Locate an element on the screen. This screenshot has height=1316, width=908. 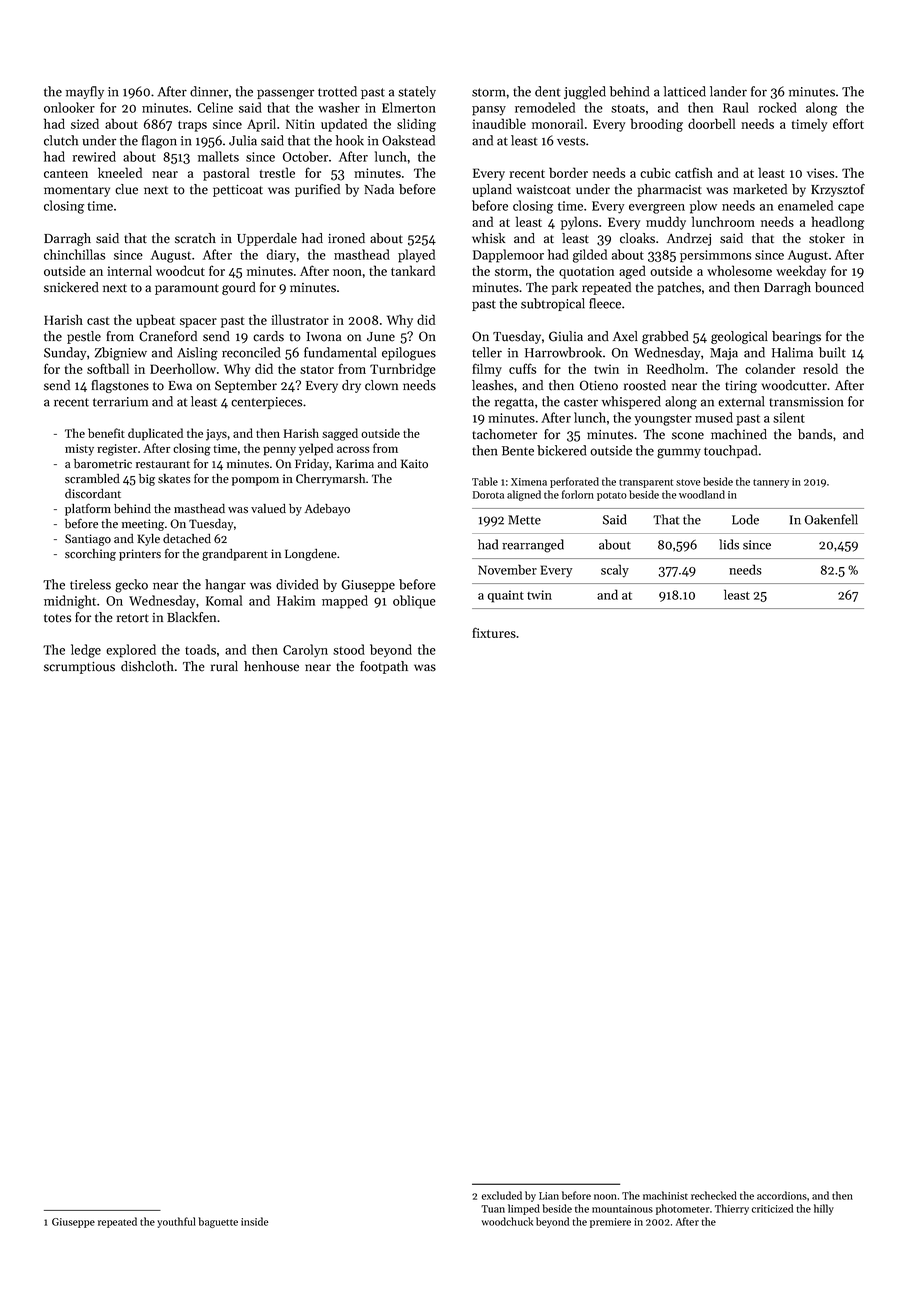
persimmons is located at coordinates (715, 256).
